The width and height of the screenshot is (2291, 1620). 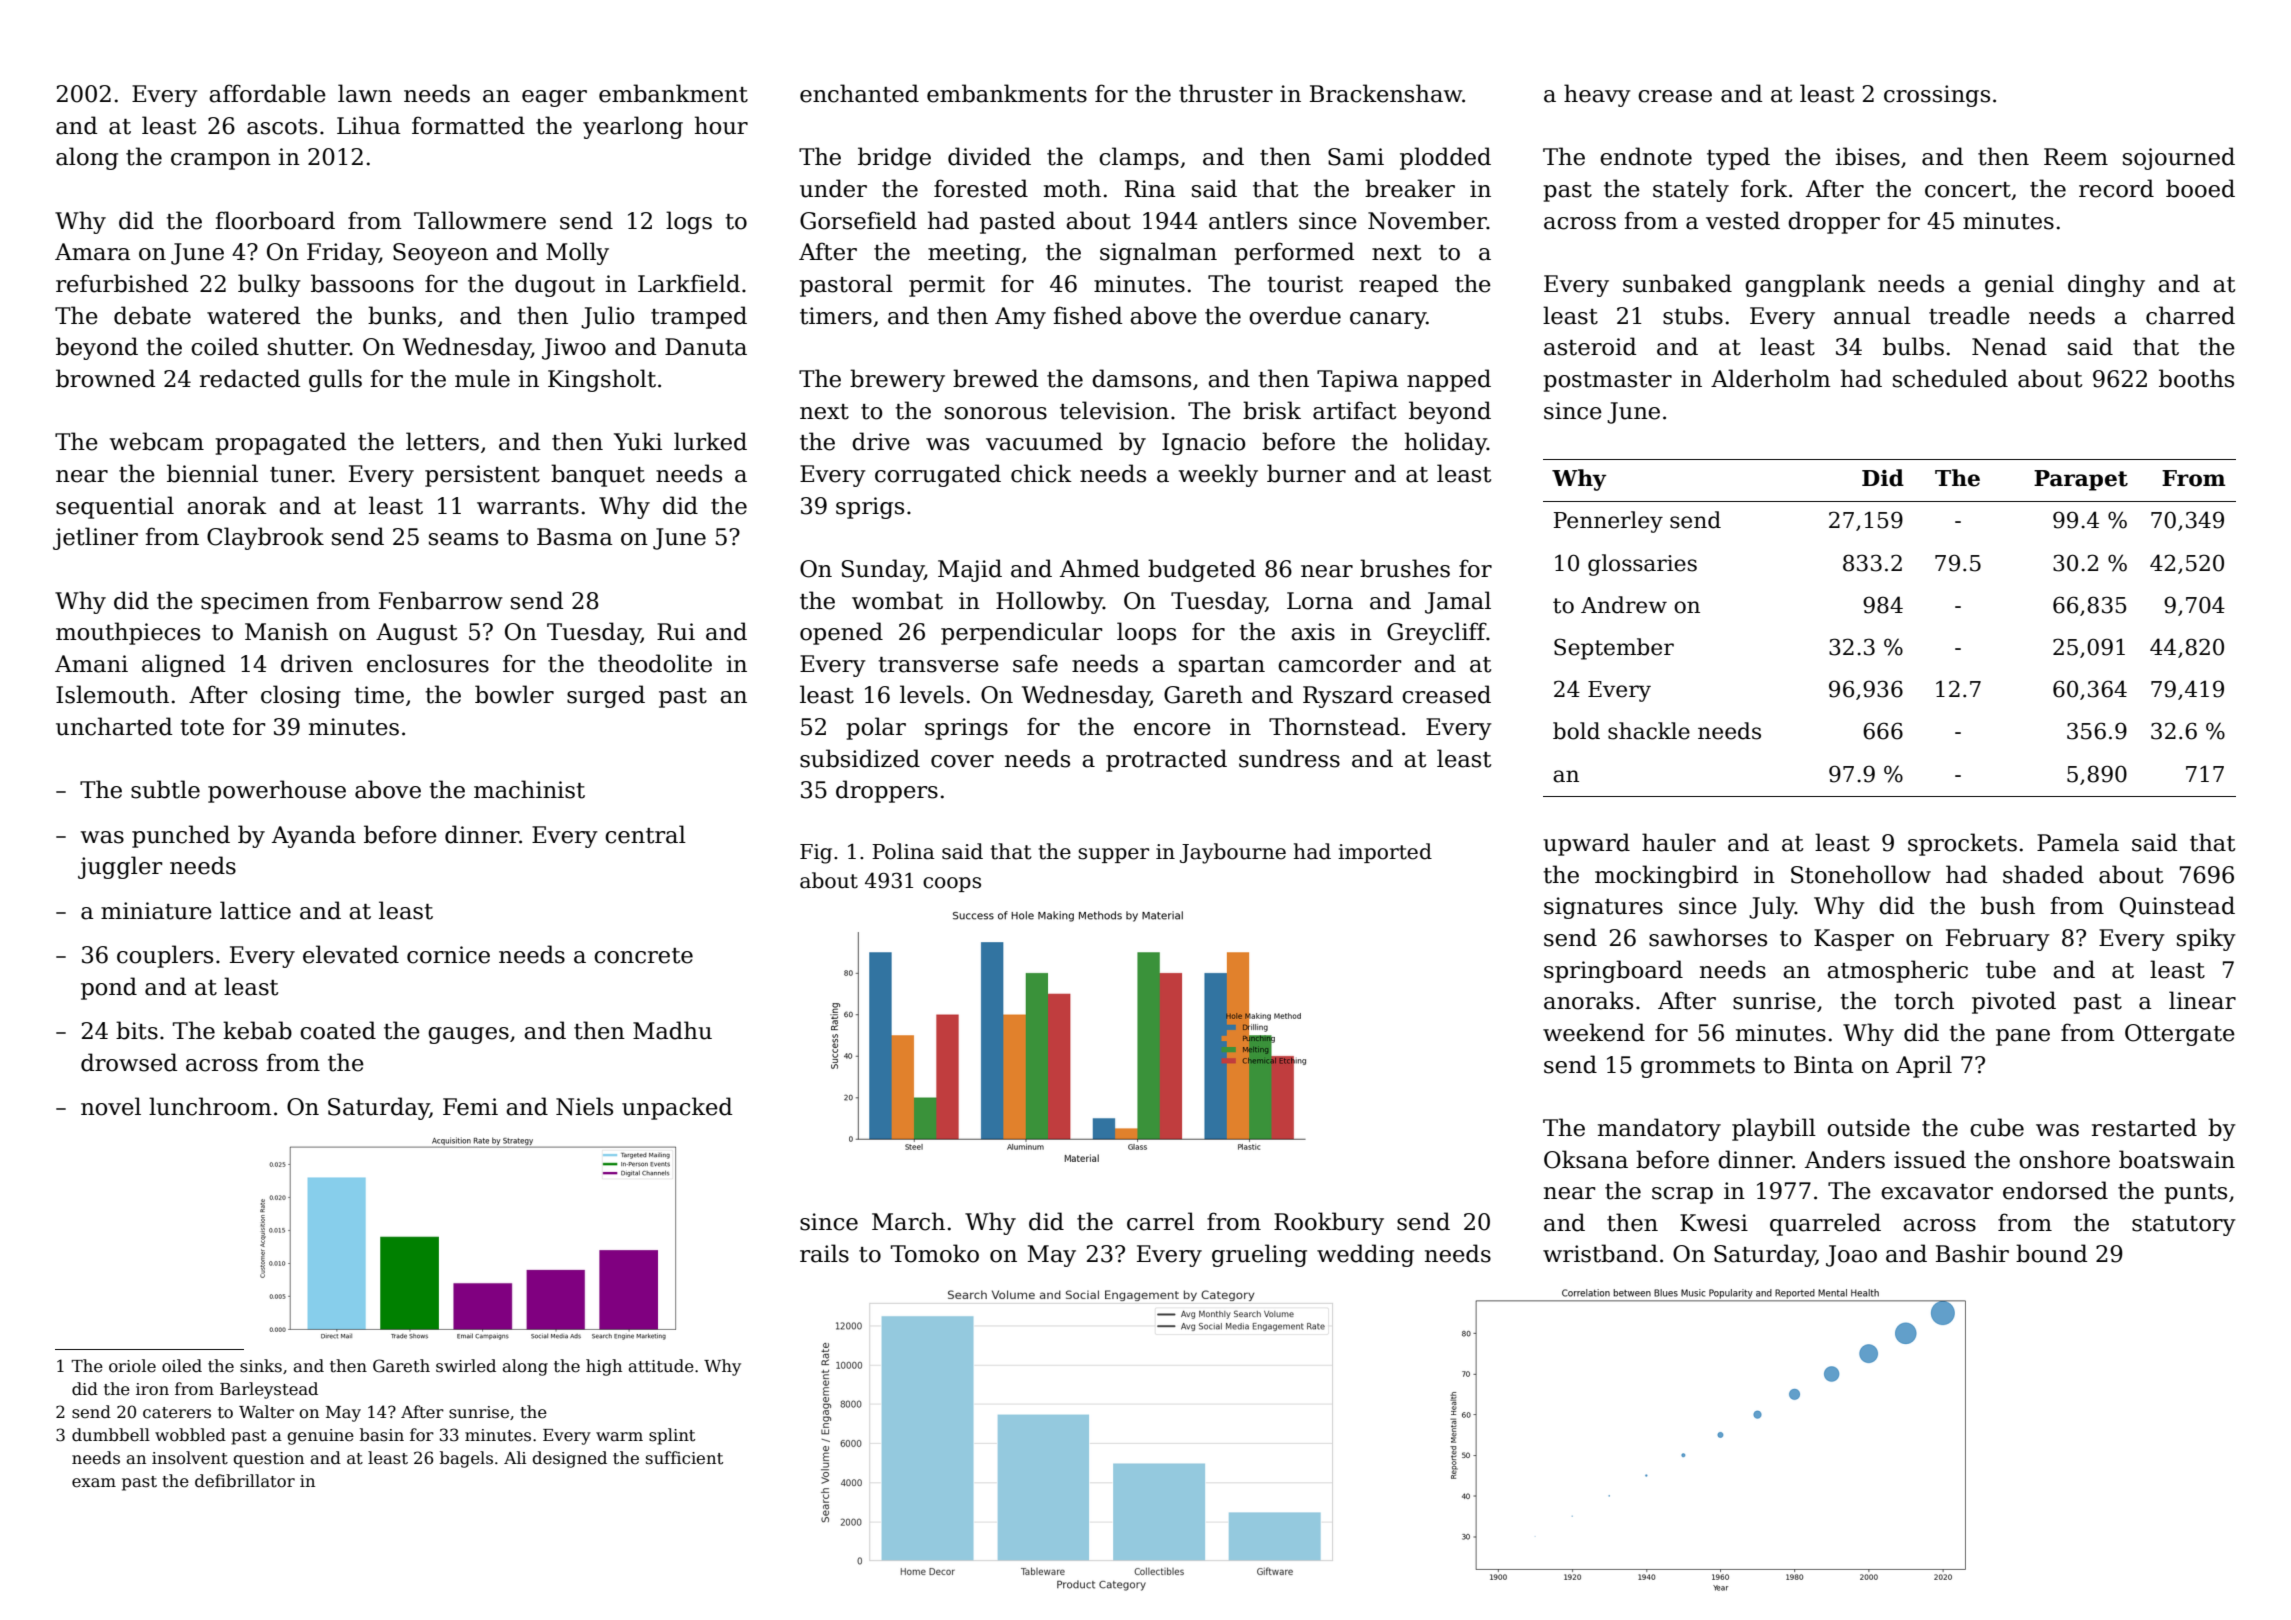 I want to click on defibrillator, so click(x=245, y=1481).
